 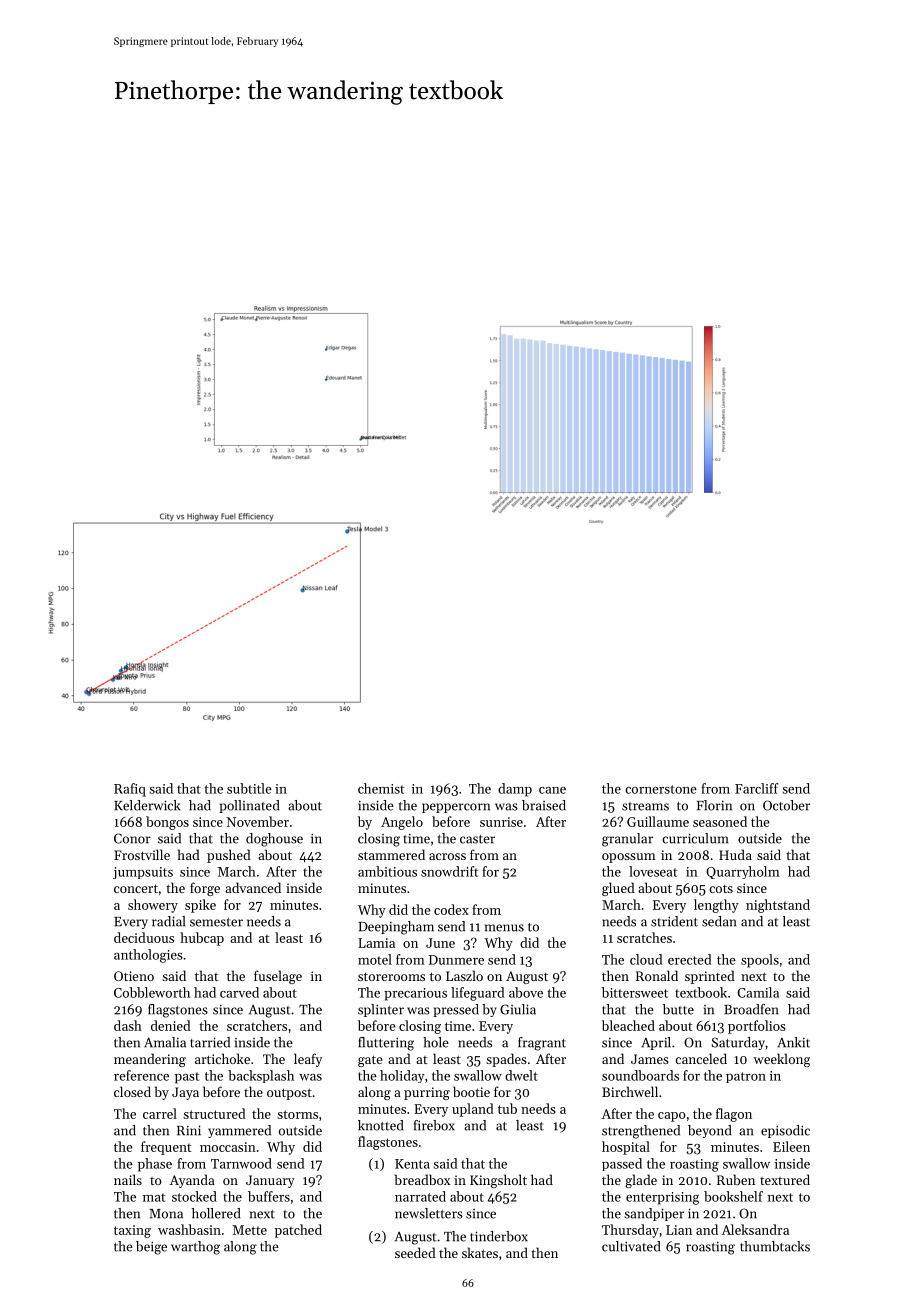 What do you see at coordinates (757, 788) in the document?
I see `Farcliff` at bounding box center [757, 788].
